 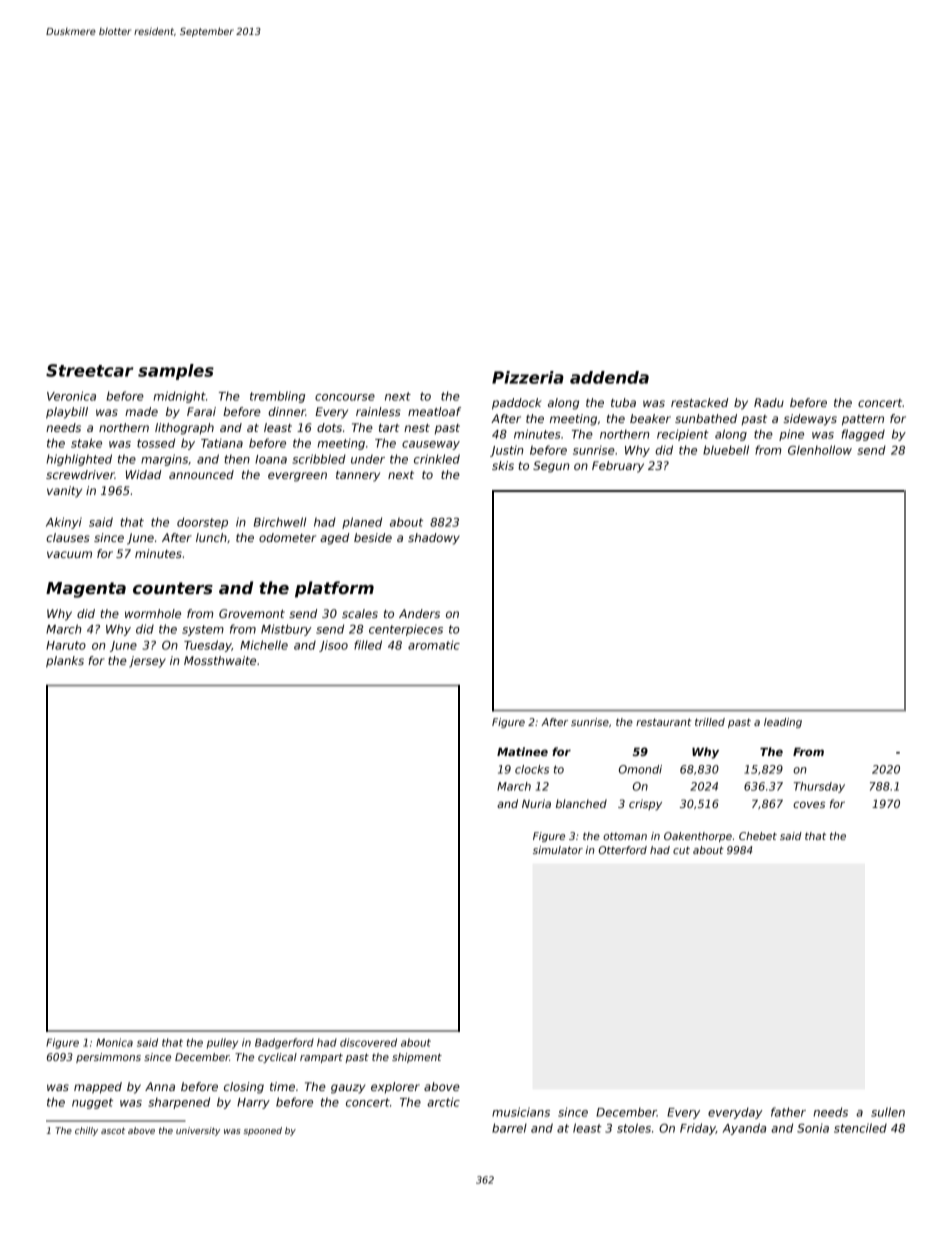 I want to click on Farai, so click(x=201, y=411).
